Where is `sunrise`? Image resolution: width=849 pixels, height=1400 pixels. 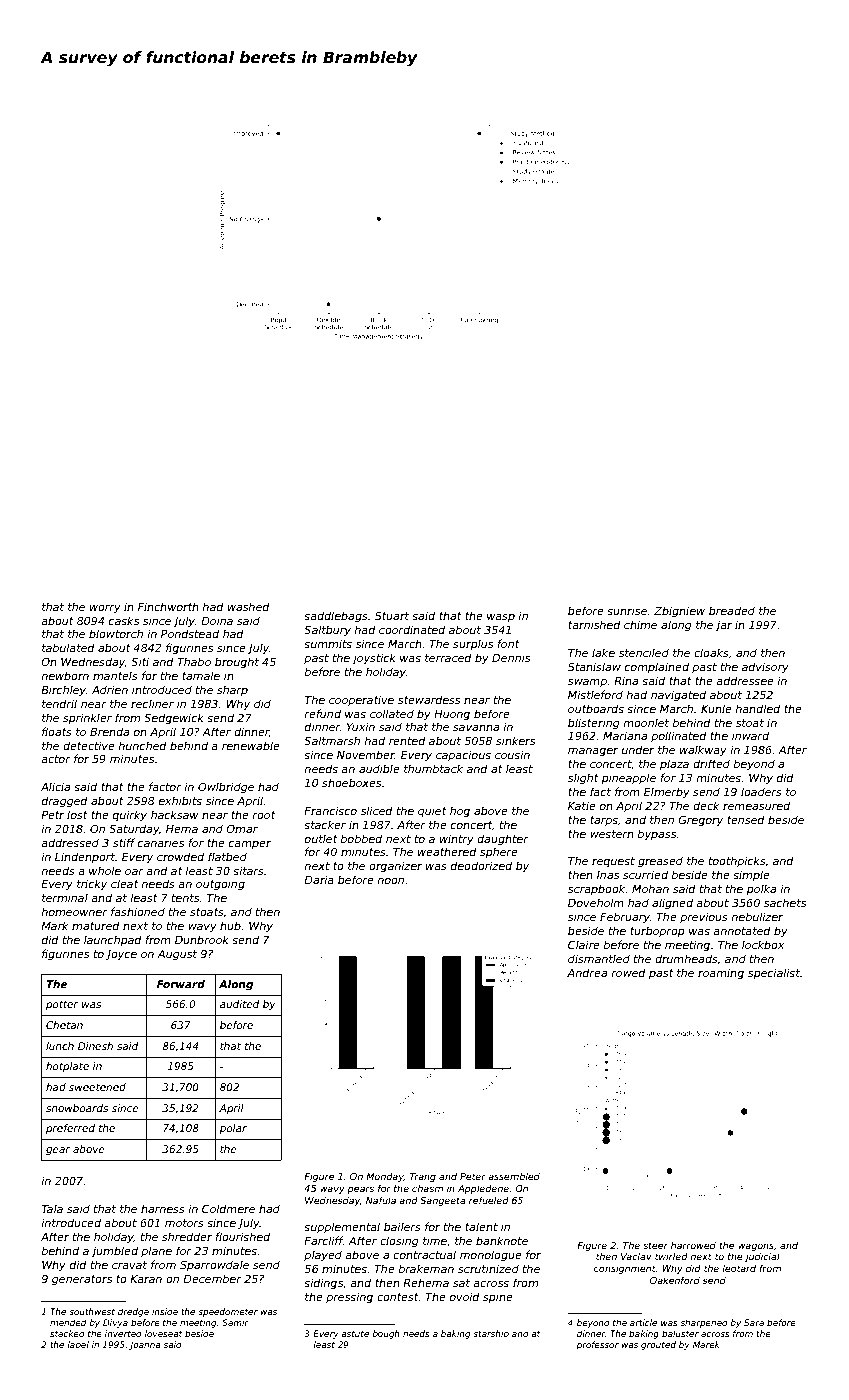
sunrise is located at coordinates (627, 610).
